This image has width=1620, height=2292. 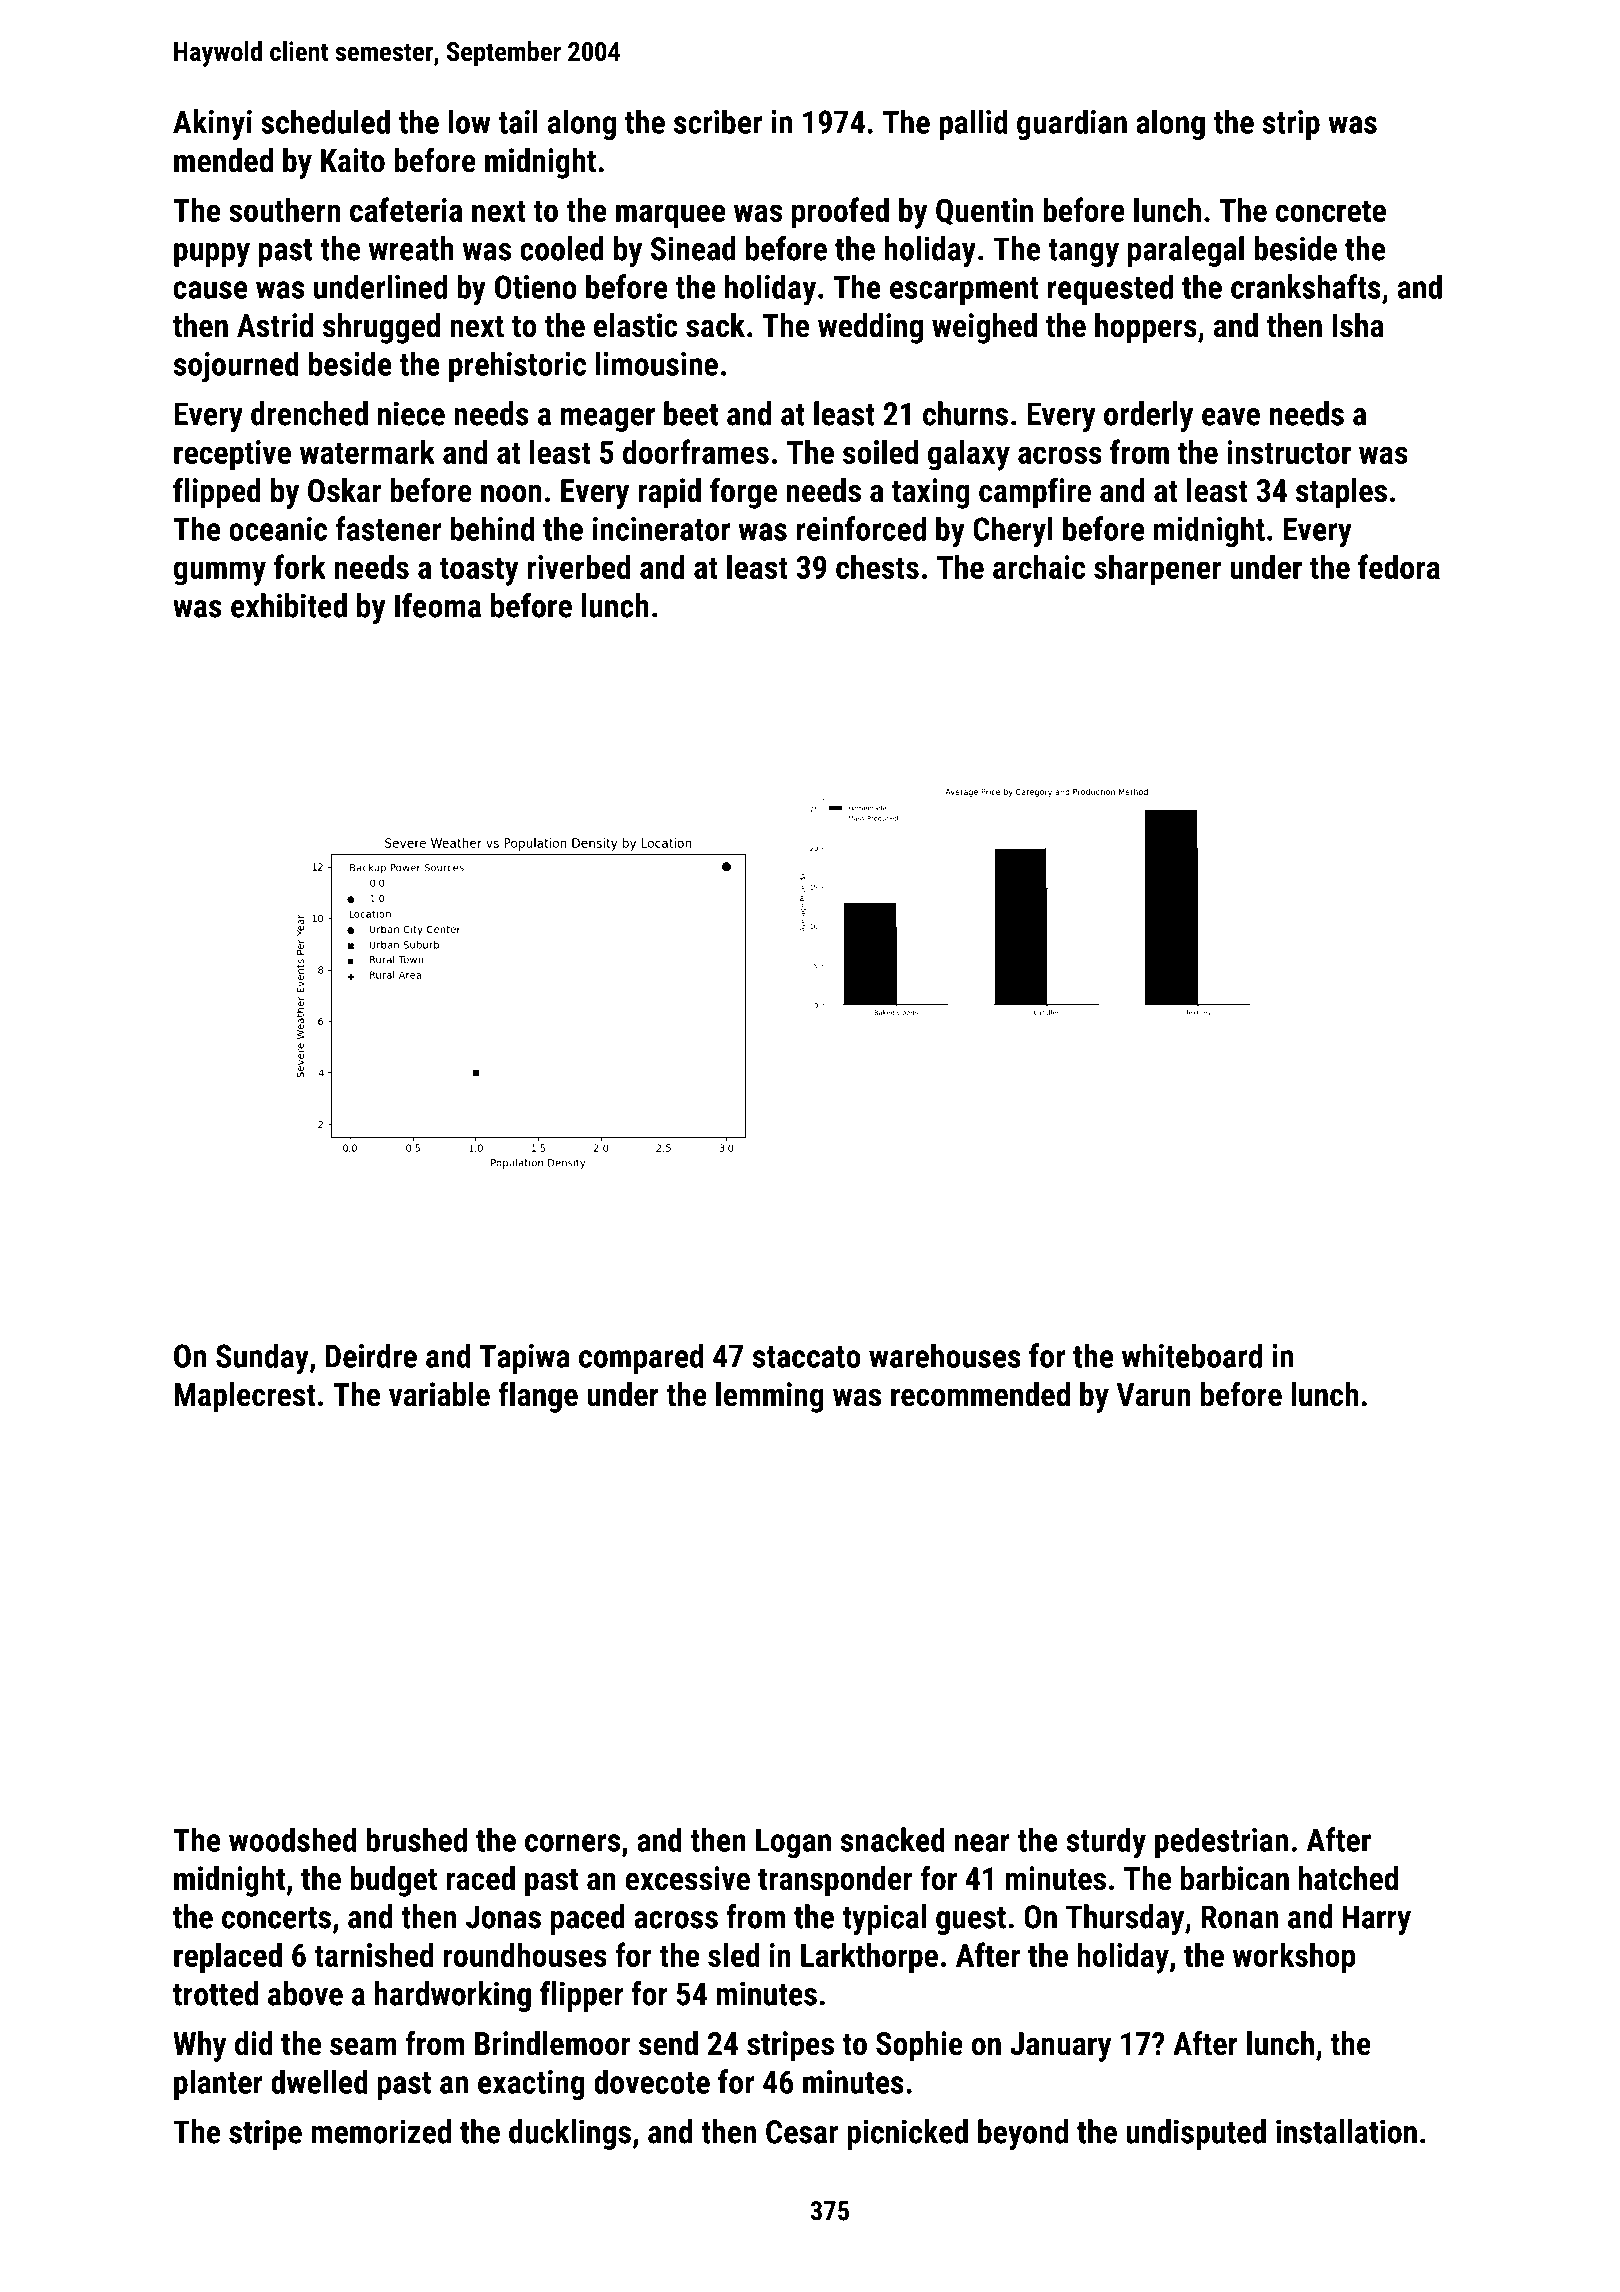 I want to click on Varun, so click(x=1153, y=1395).
